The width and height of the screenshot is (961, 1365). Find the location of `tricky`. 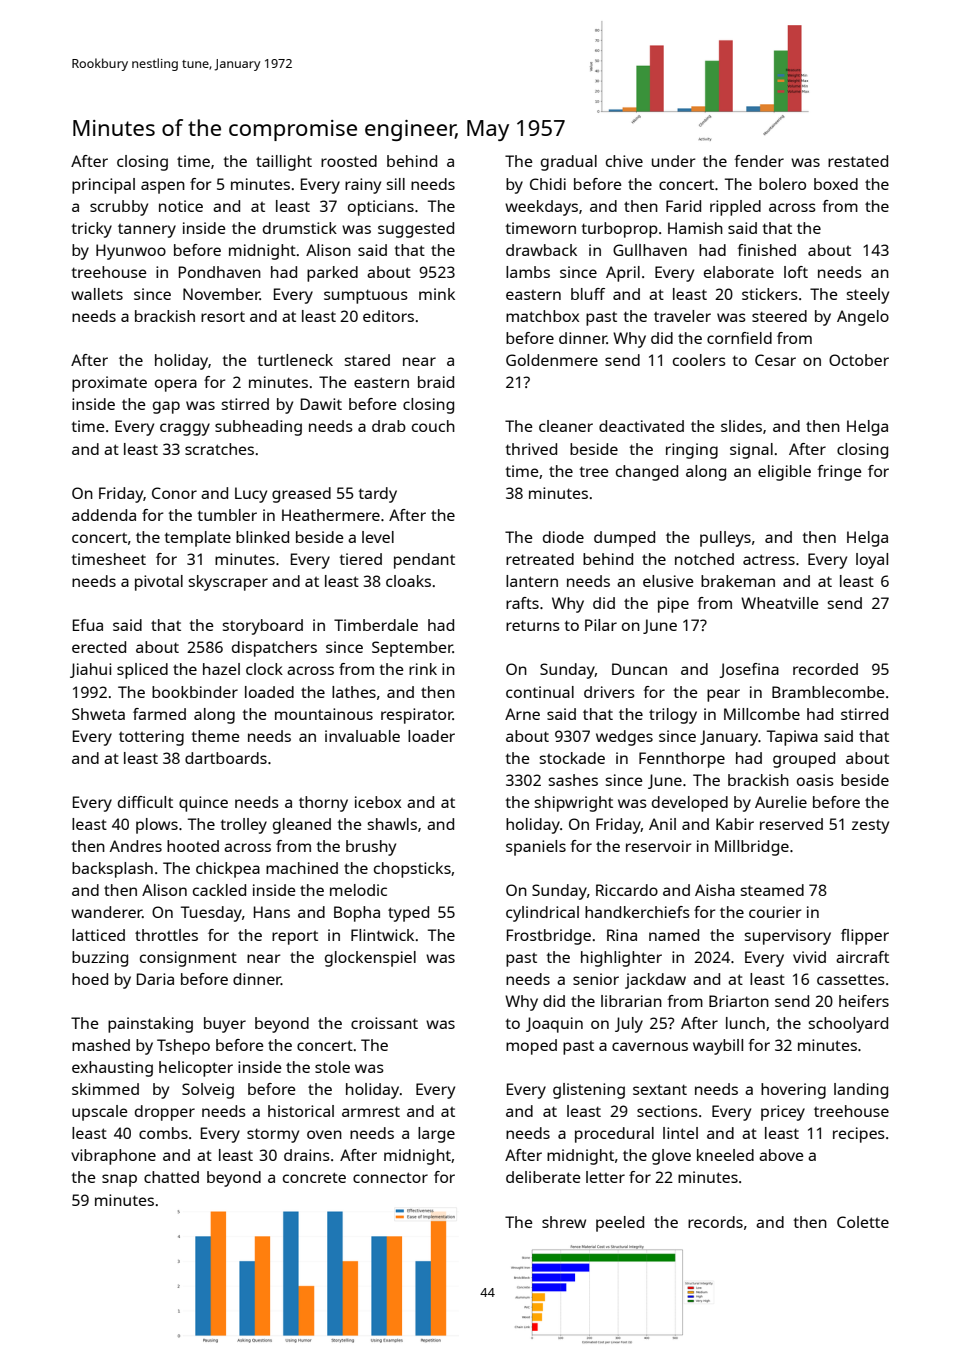

tricky is located at coordinates (91, 230).
